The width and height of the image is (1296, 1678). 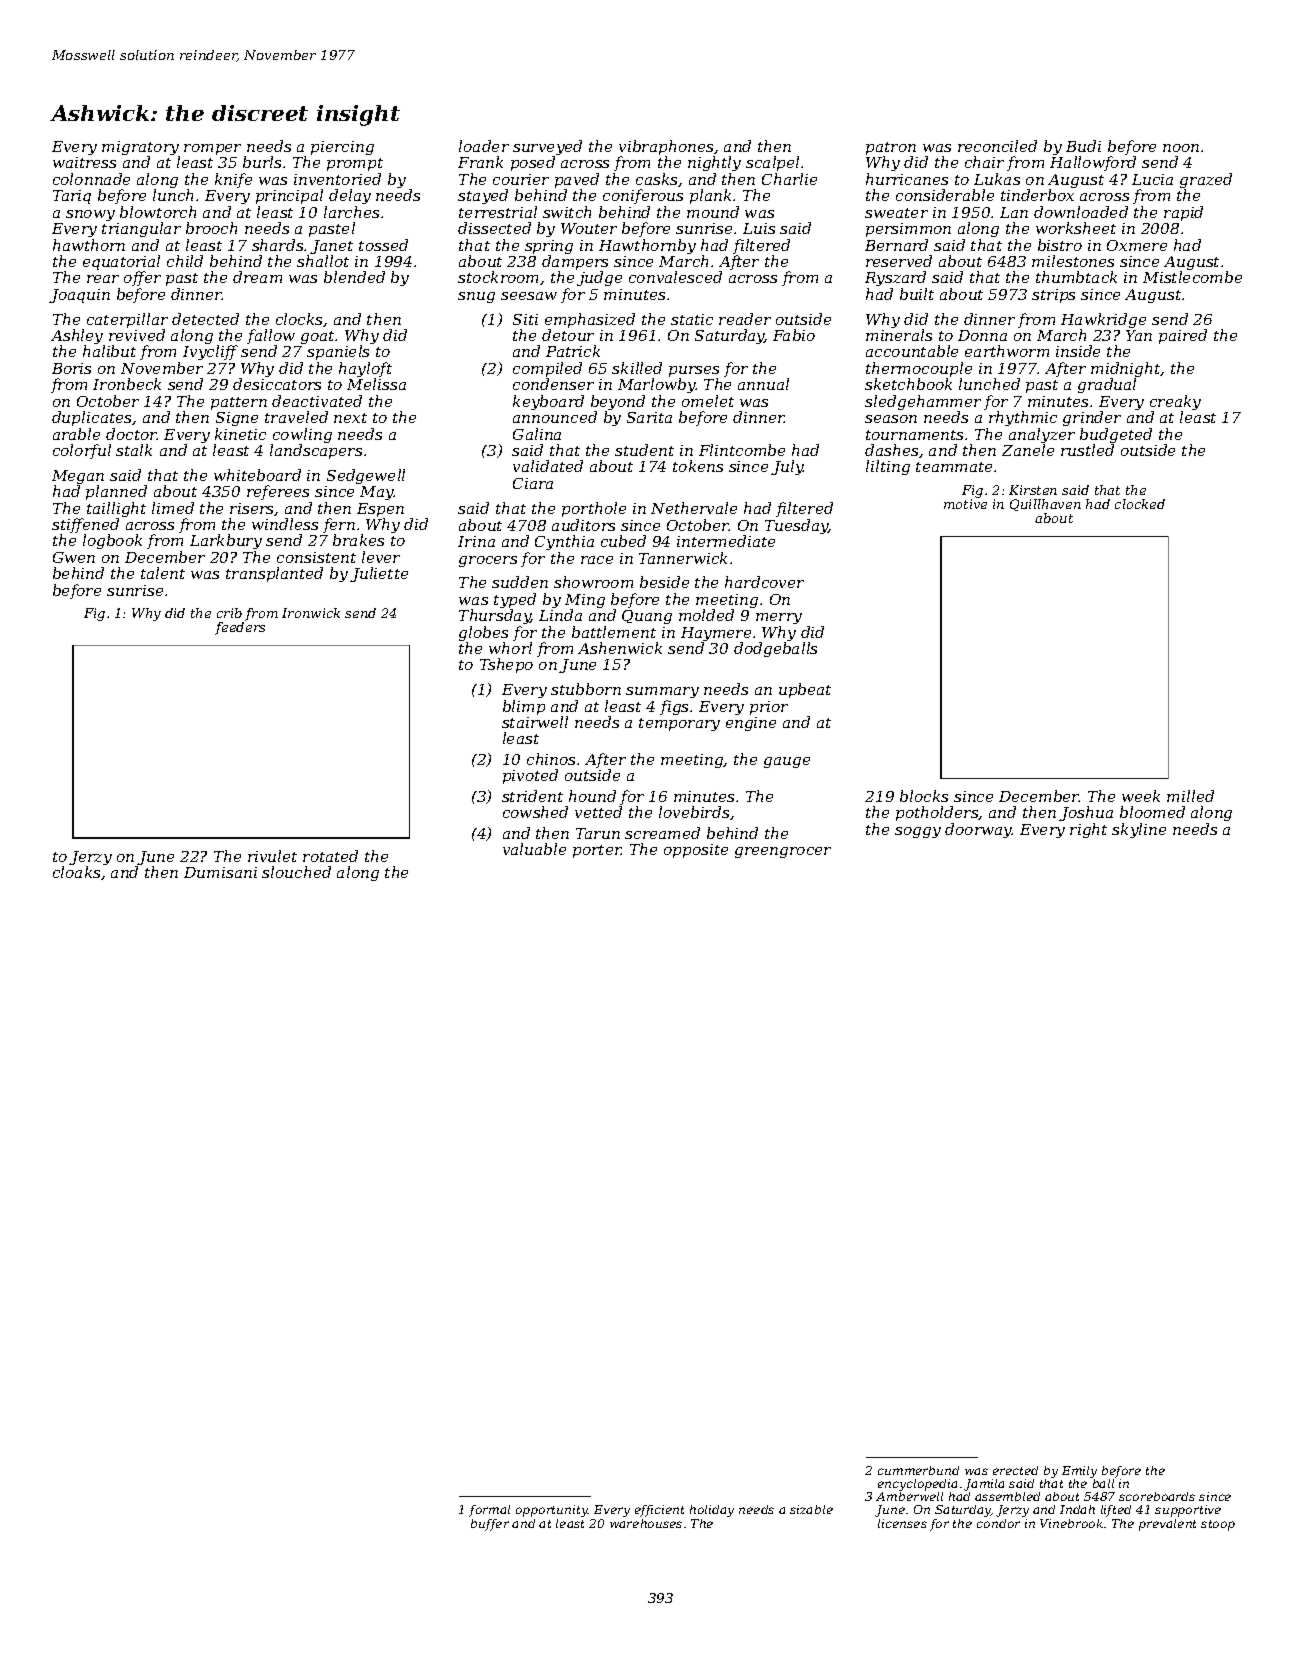 I want to click on talent, so click(x=163, y=573).
